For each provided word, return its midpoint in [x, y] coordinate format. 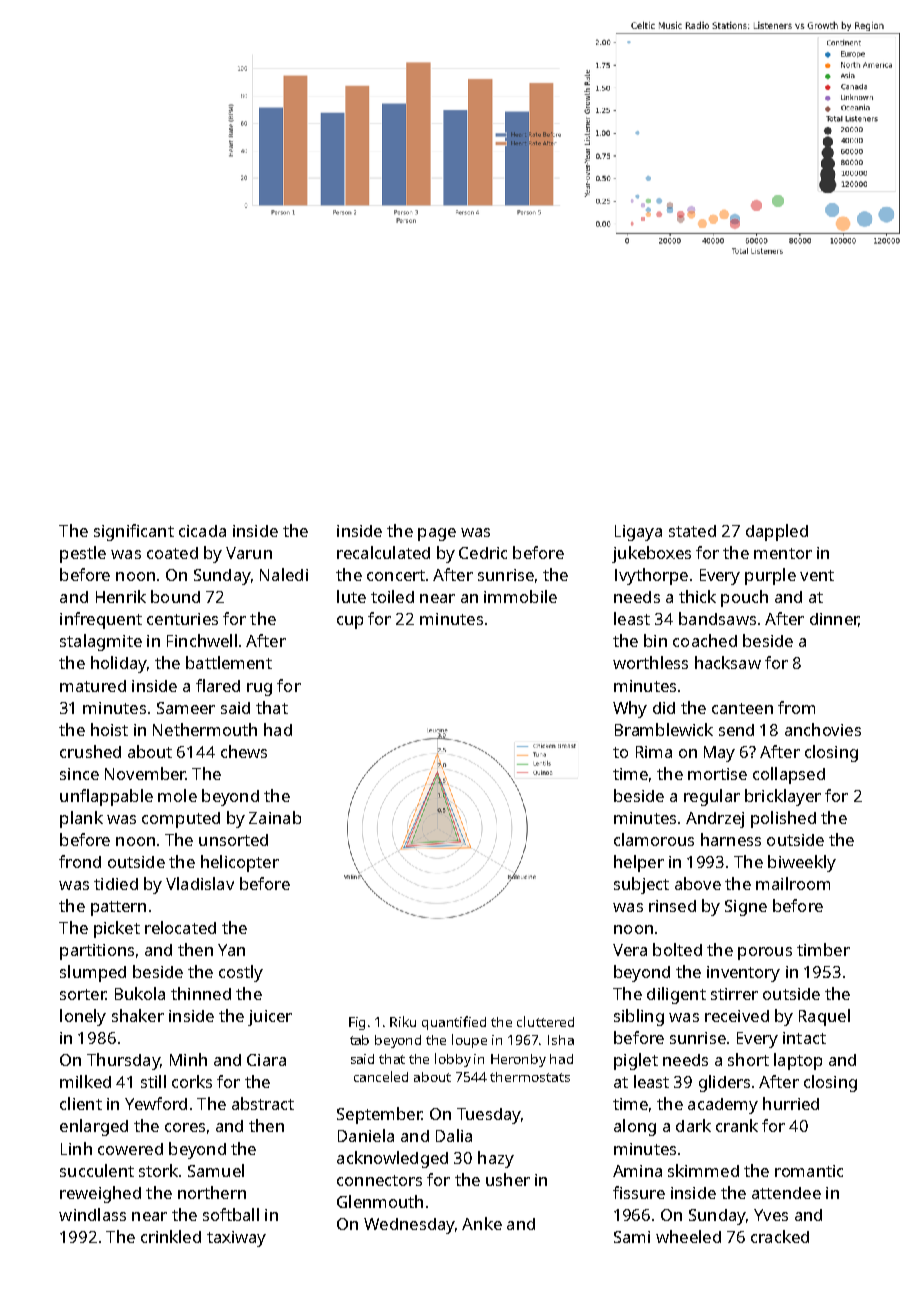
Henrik [121, 596]
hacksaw [728, 662]
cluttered [545, 1021]
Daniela [366, 1135]
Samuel [216, 1170]
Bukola [140, 993]
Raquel [824, 1017]
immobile [520, 596]
